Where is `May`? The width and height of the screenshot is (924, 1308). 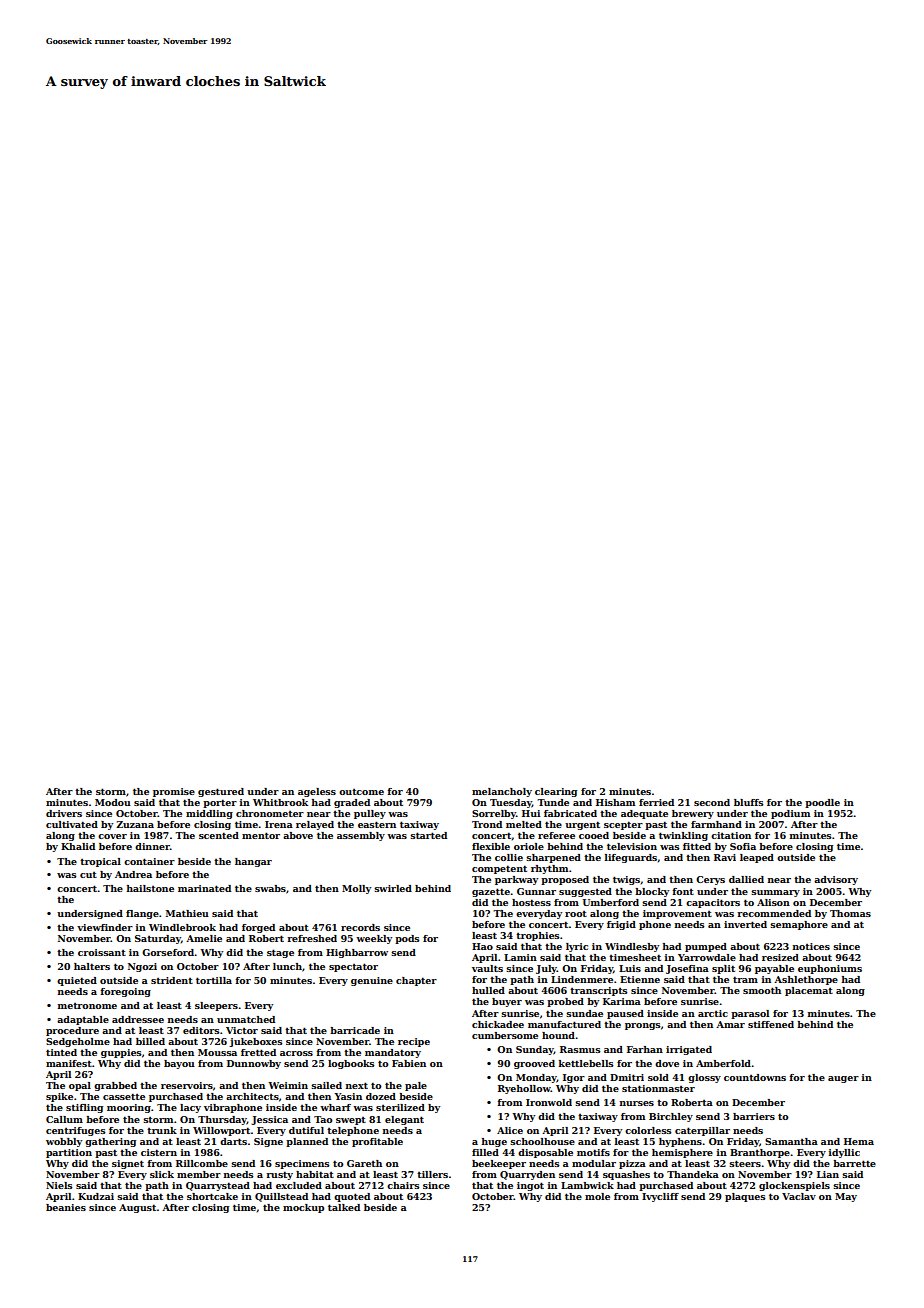 May is located at coordinates (846, 1197).
